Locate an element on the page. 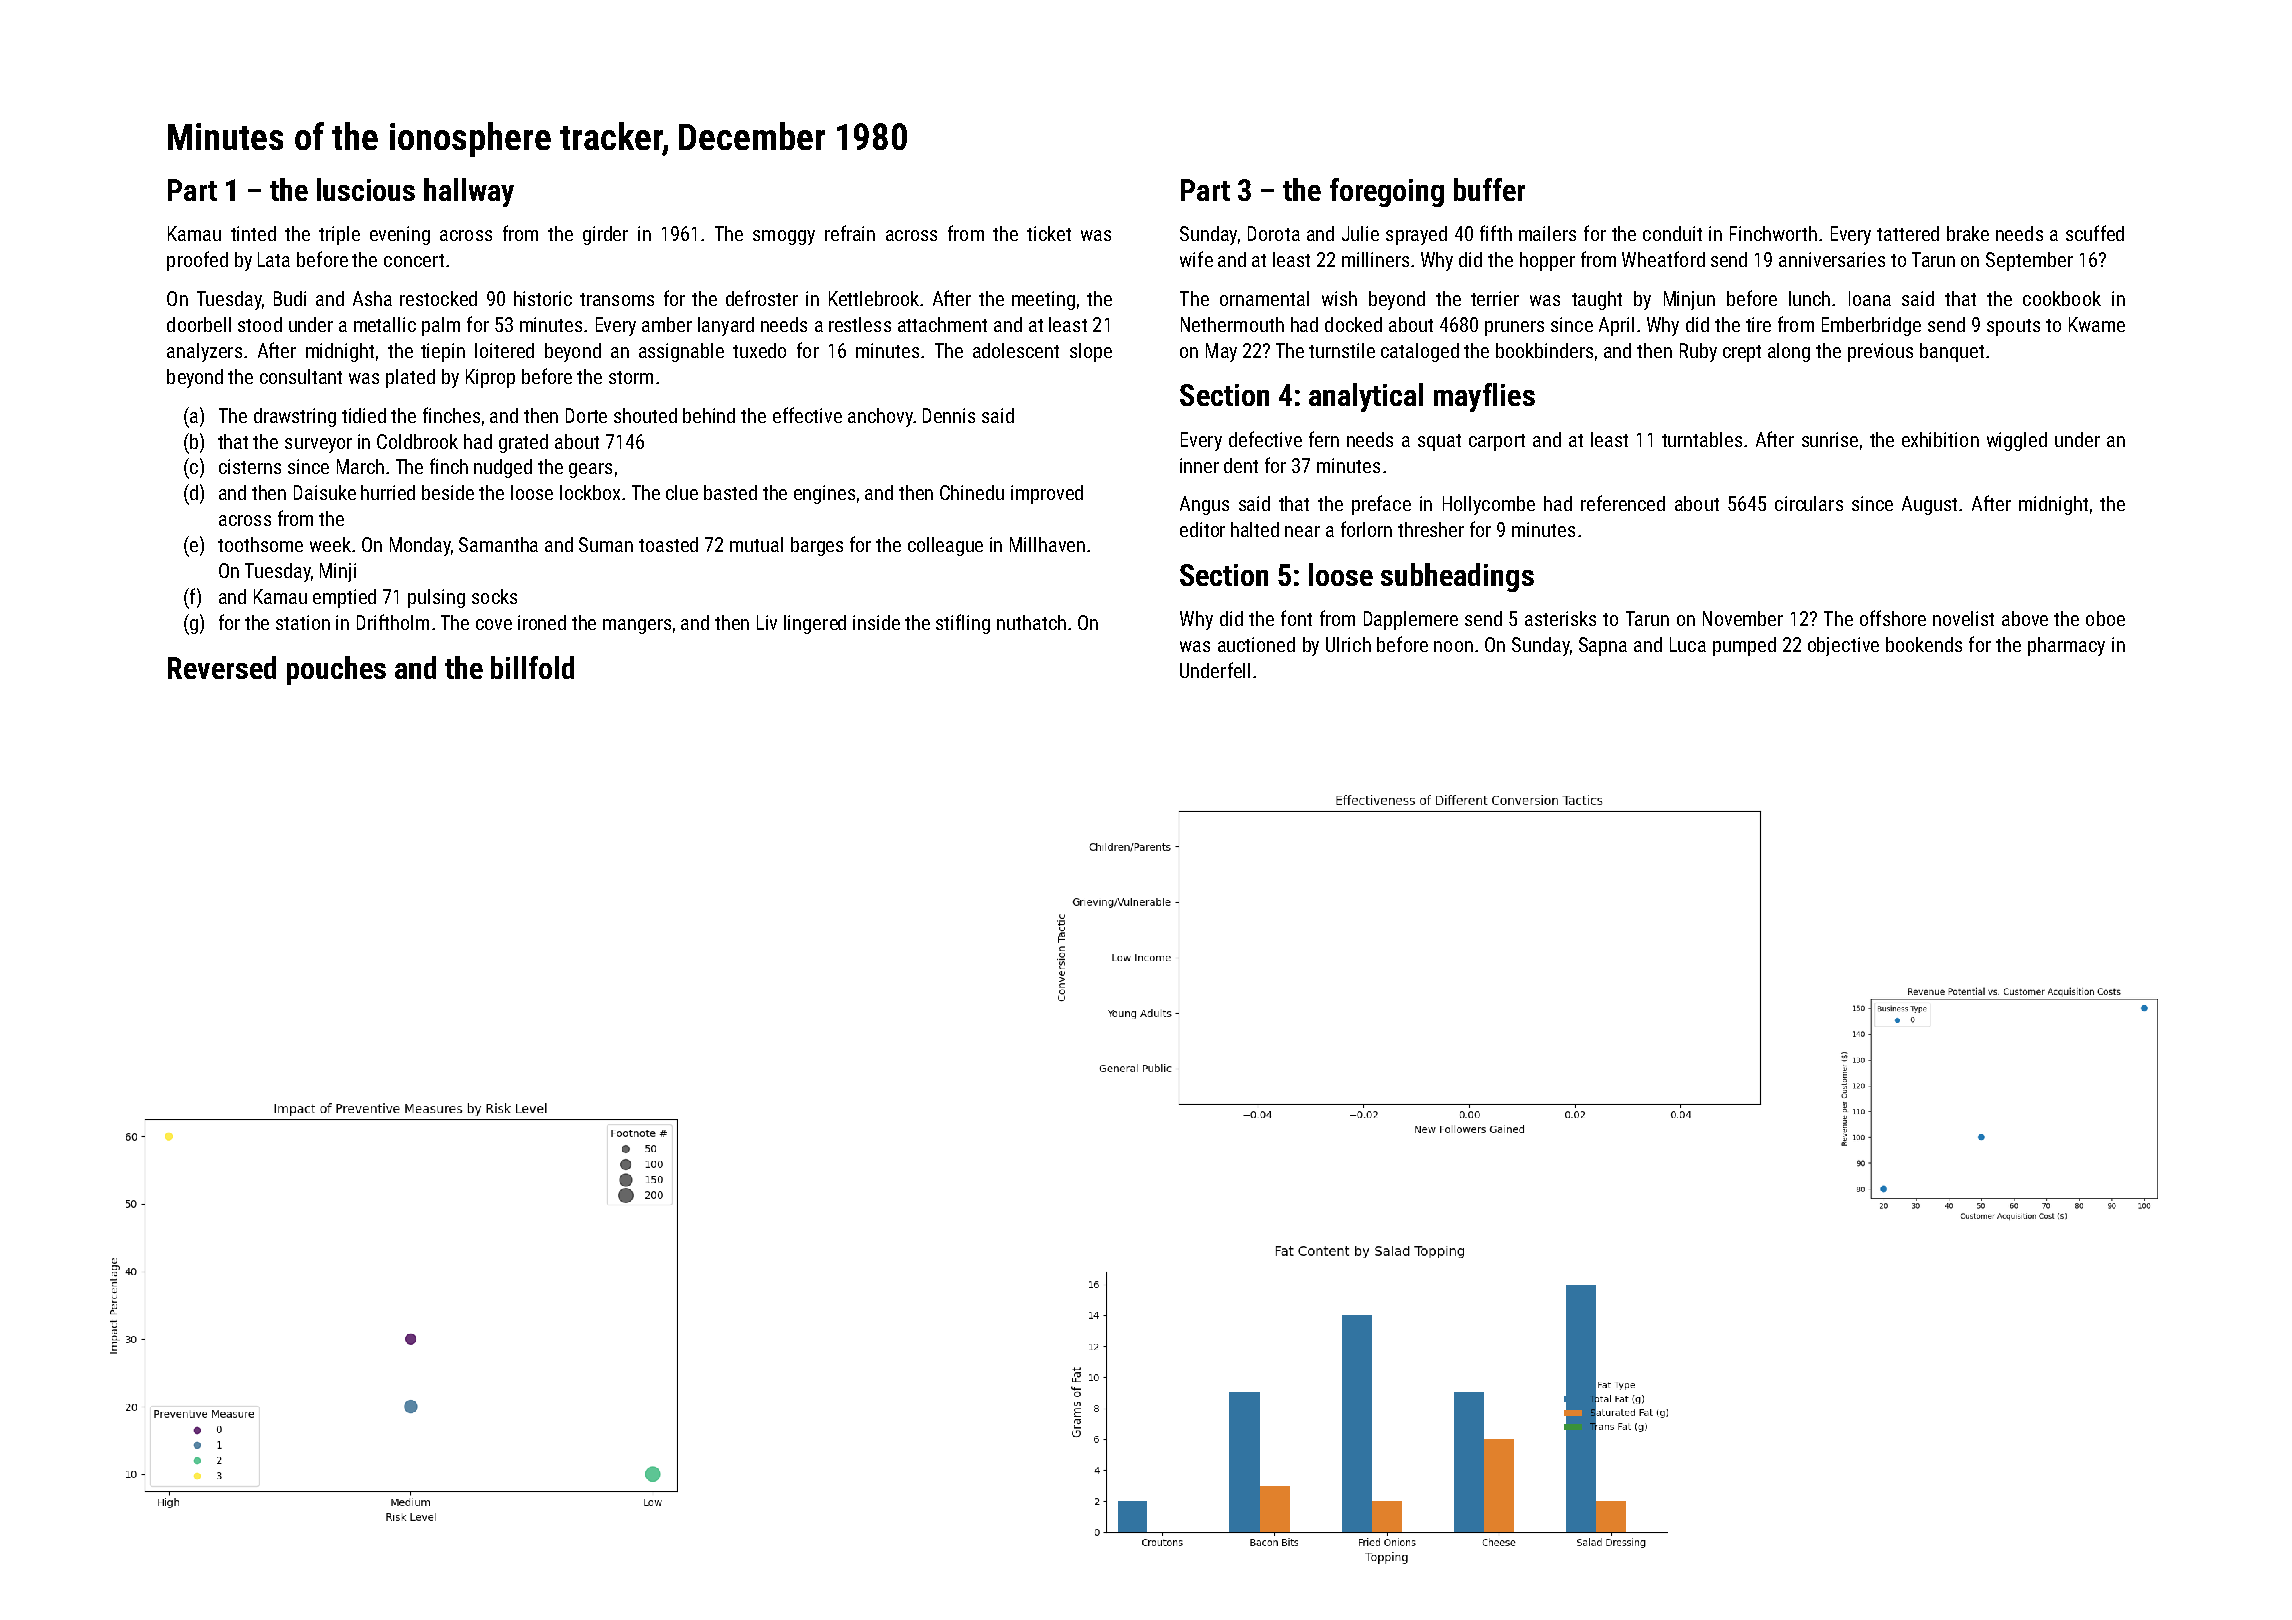  mangers is located at coordinates (637, 626).
